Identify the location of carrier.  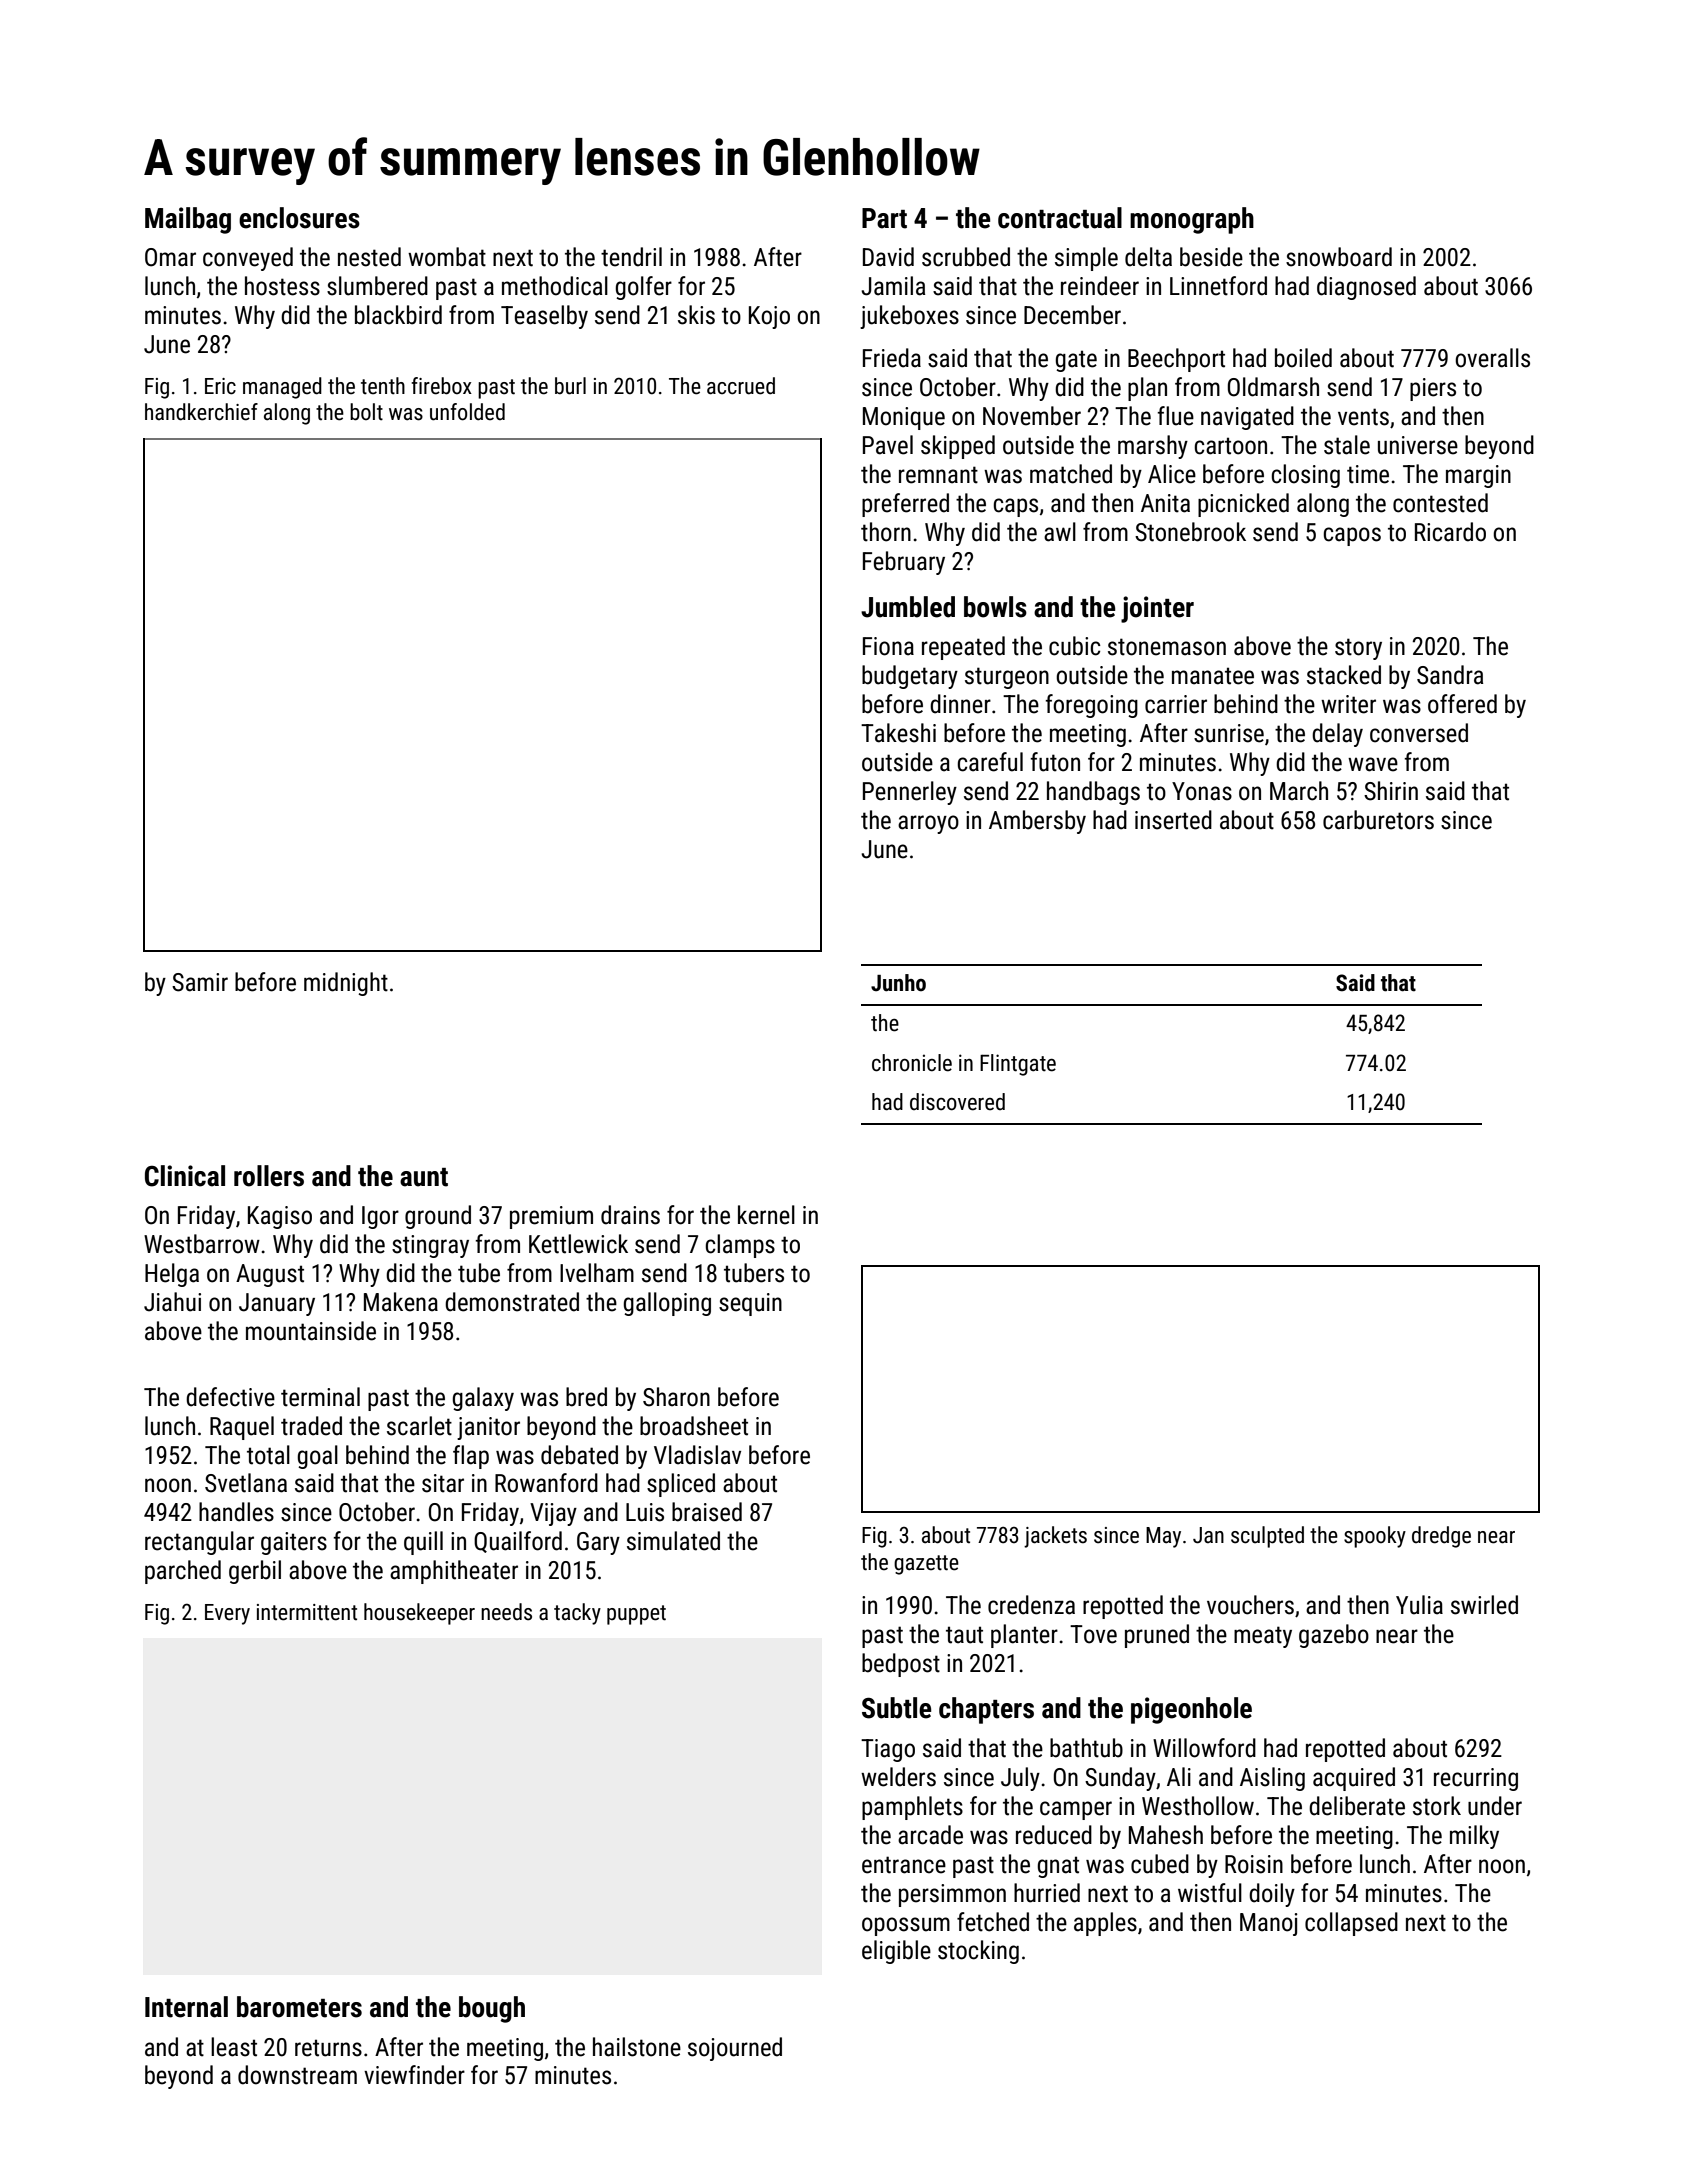
(1176, 704).
